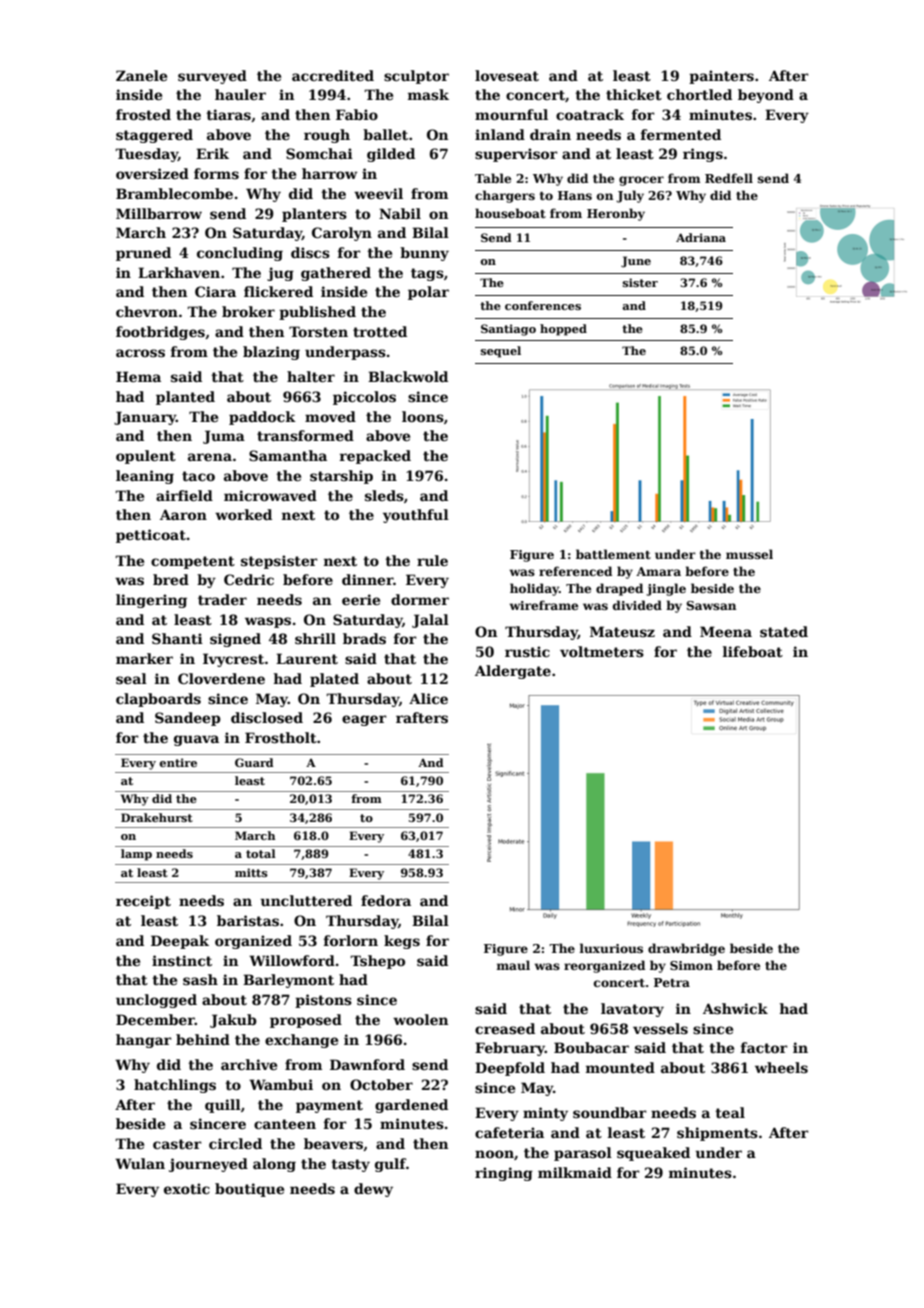  I want to click on thicket, so click(634, 94).
